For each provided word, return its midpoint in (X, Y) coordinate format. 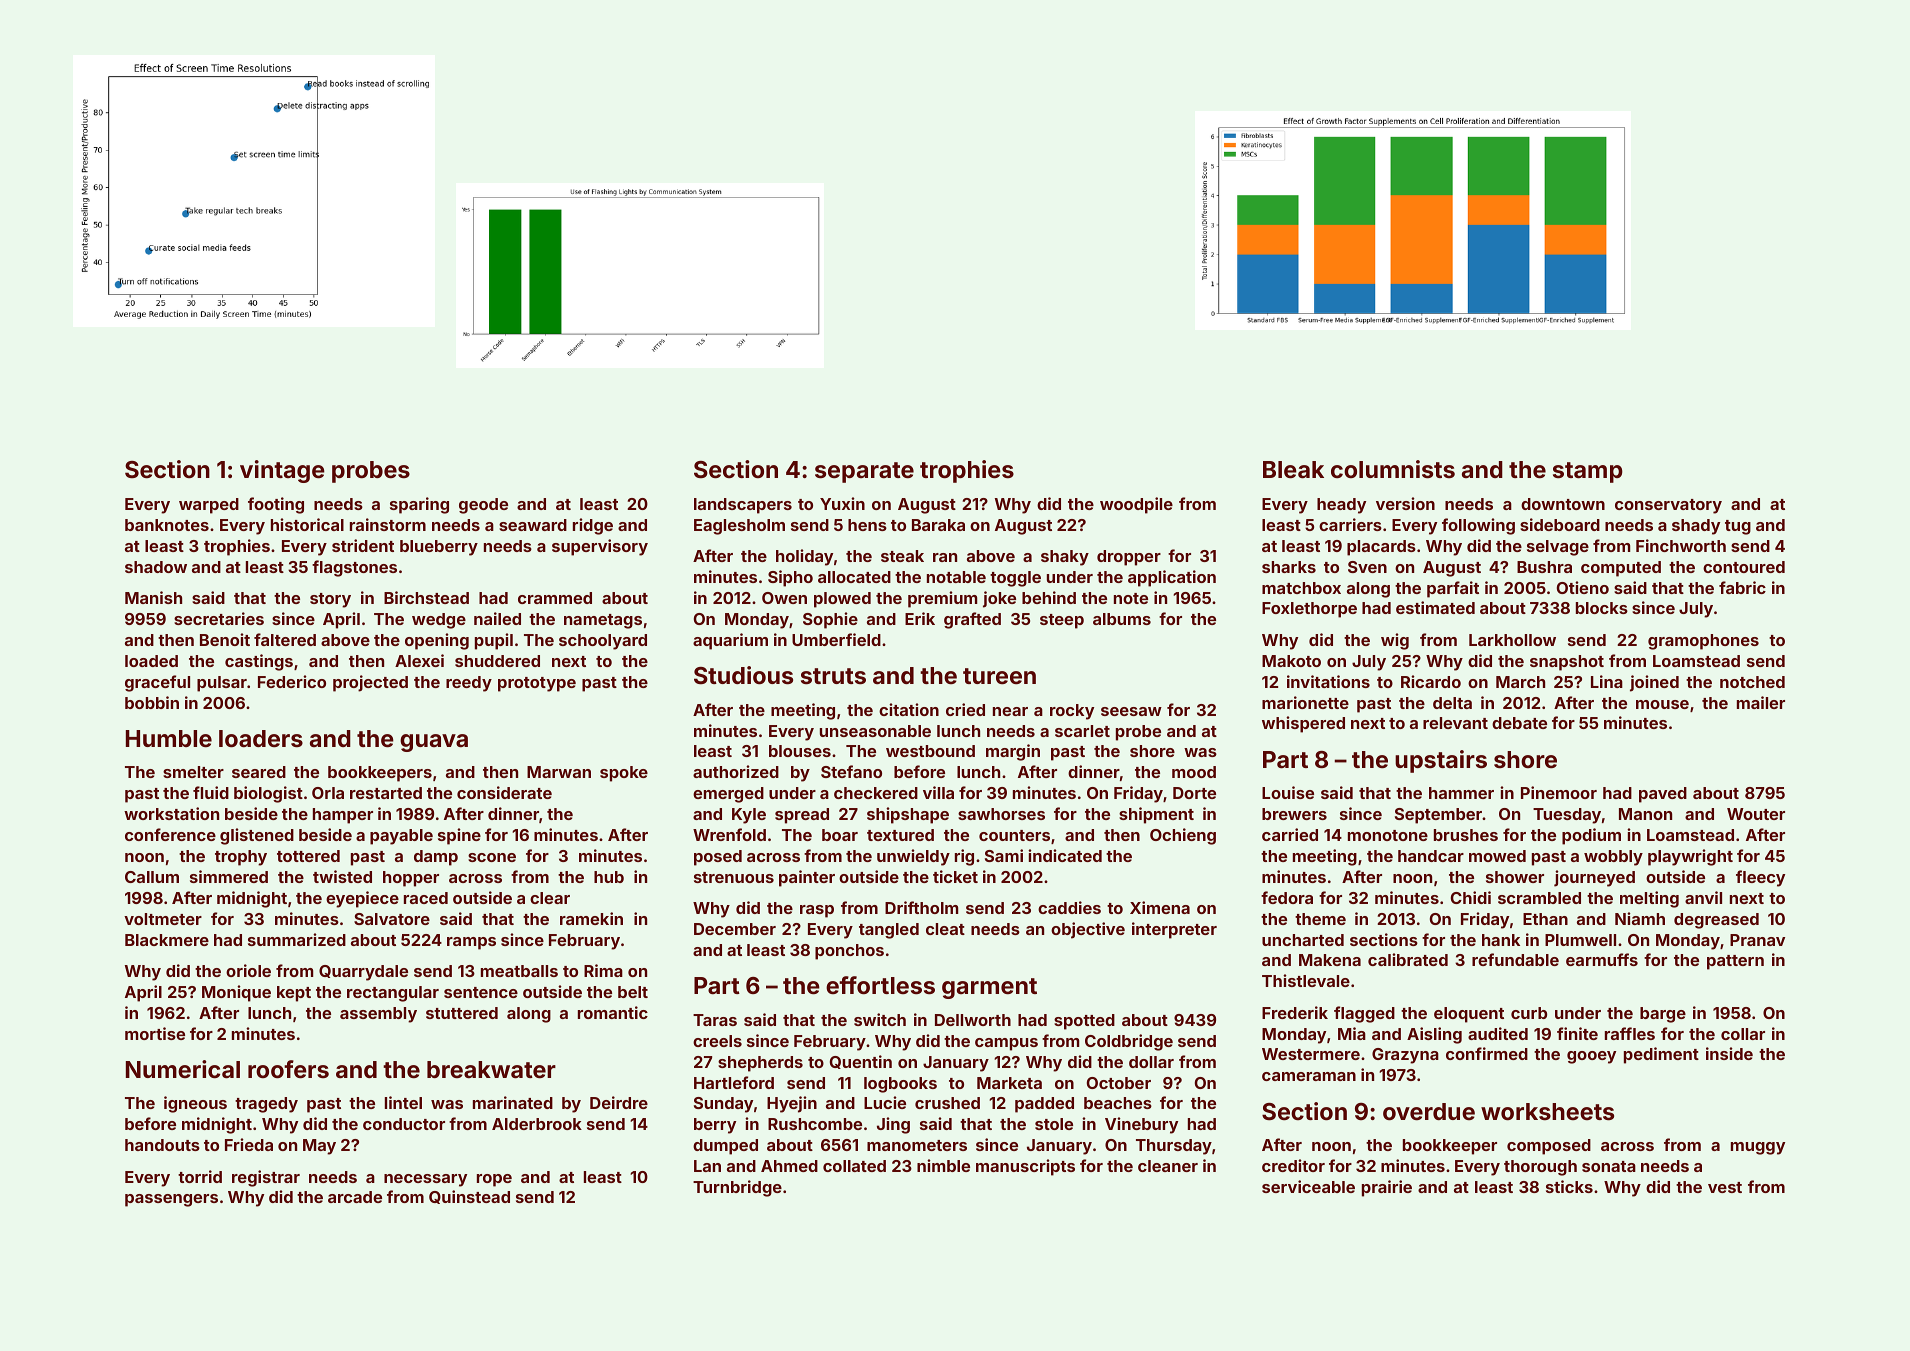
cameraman (1309, 1076)
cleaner (1168, 1166)
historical (307, 524)
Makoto (1291, 661)
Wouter (1756, 814)
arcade (355, 1197)
